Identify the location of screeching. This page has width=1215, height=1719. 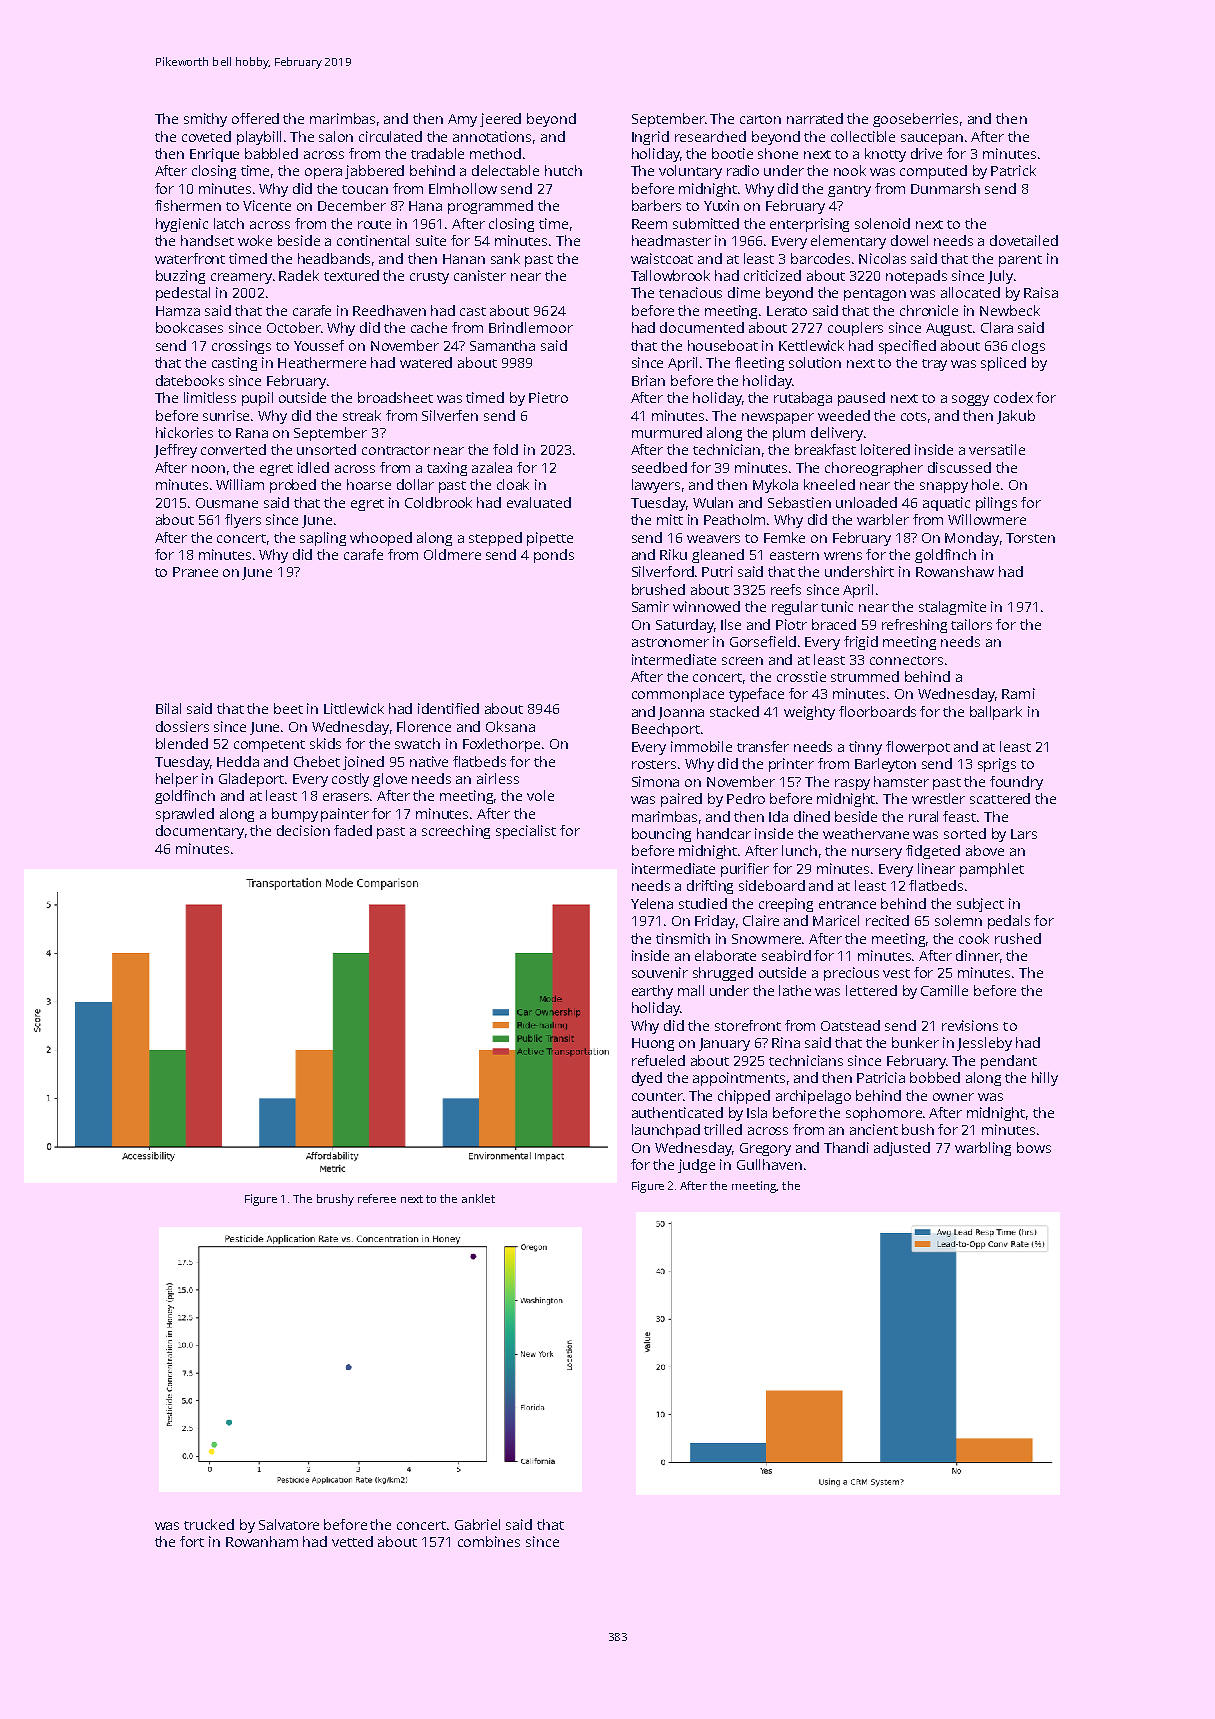
(456, 832).
